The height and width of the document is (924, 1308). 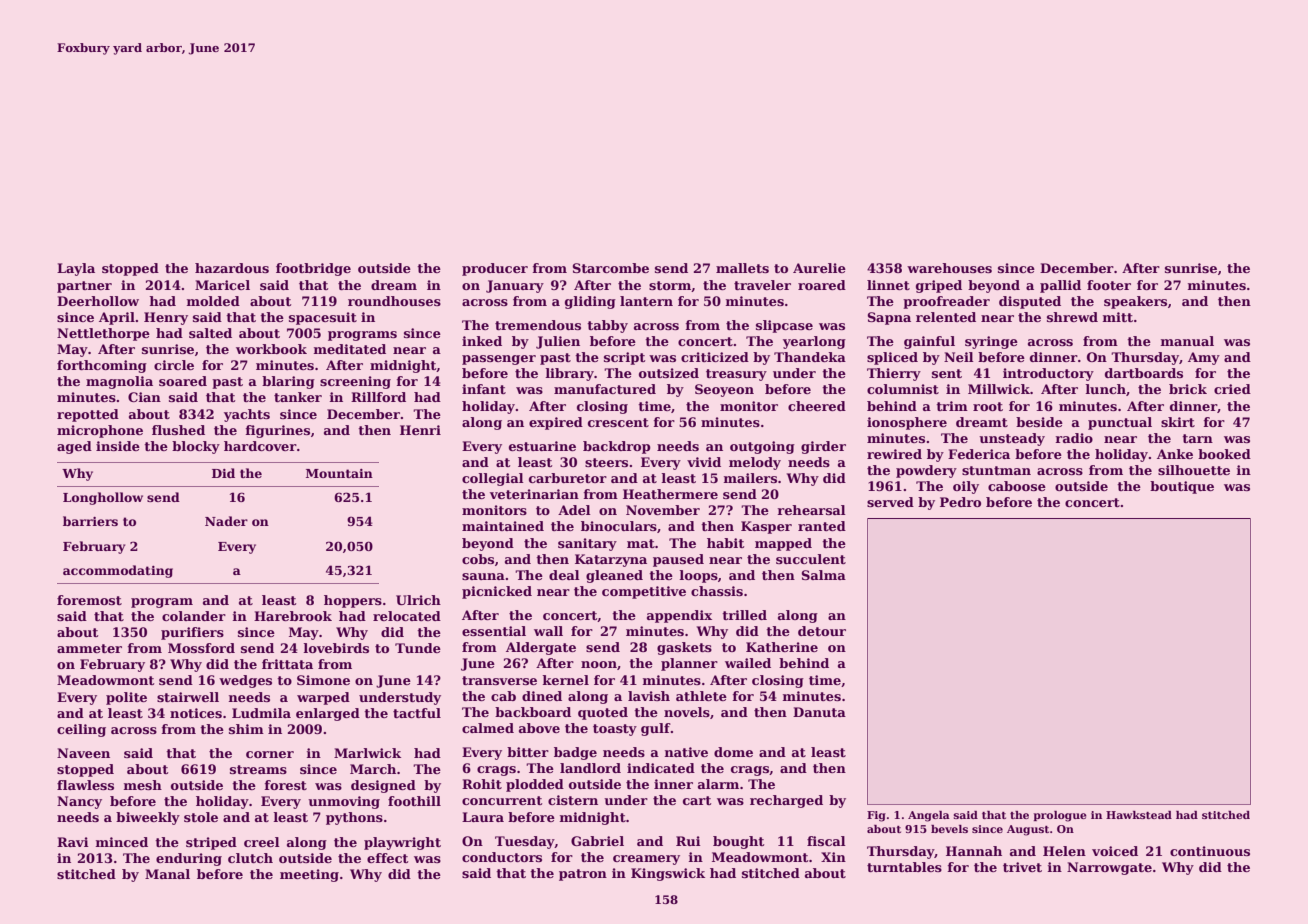 What do you see at coordinates (949, 268) in the document?
I see `warehouses` at bounding box center [949, 268].
